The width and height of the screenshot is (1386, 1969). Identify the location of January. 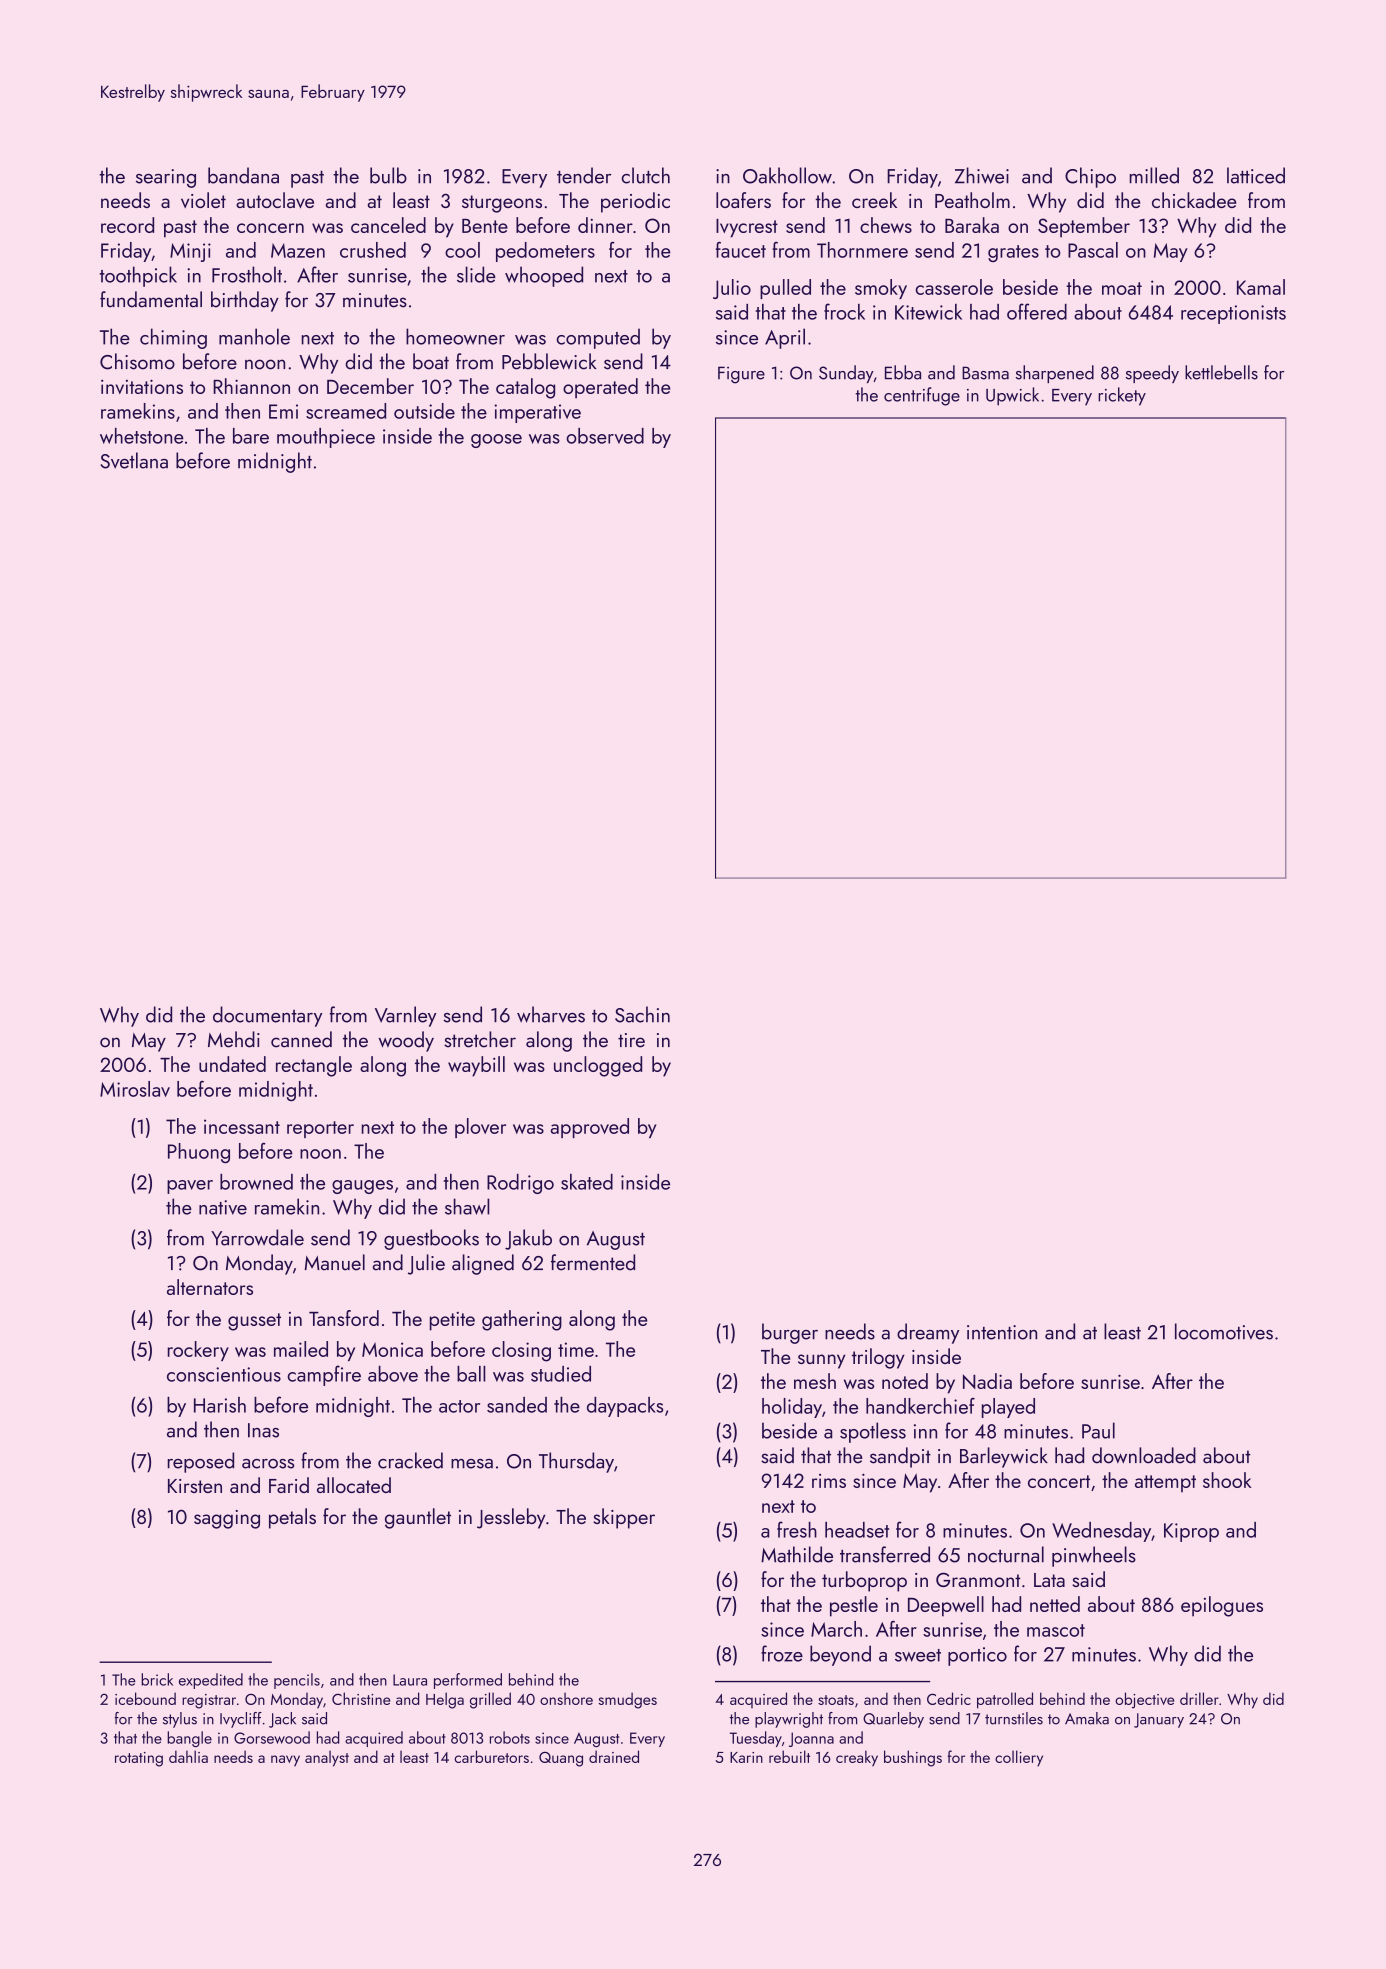
(1159, 1720).
